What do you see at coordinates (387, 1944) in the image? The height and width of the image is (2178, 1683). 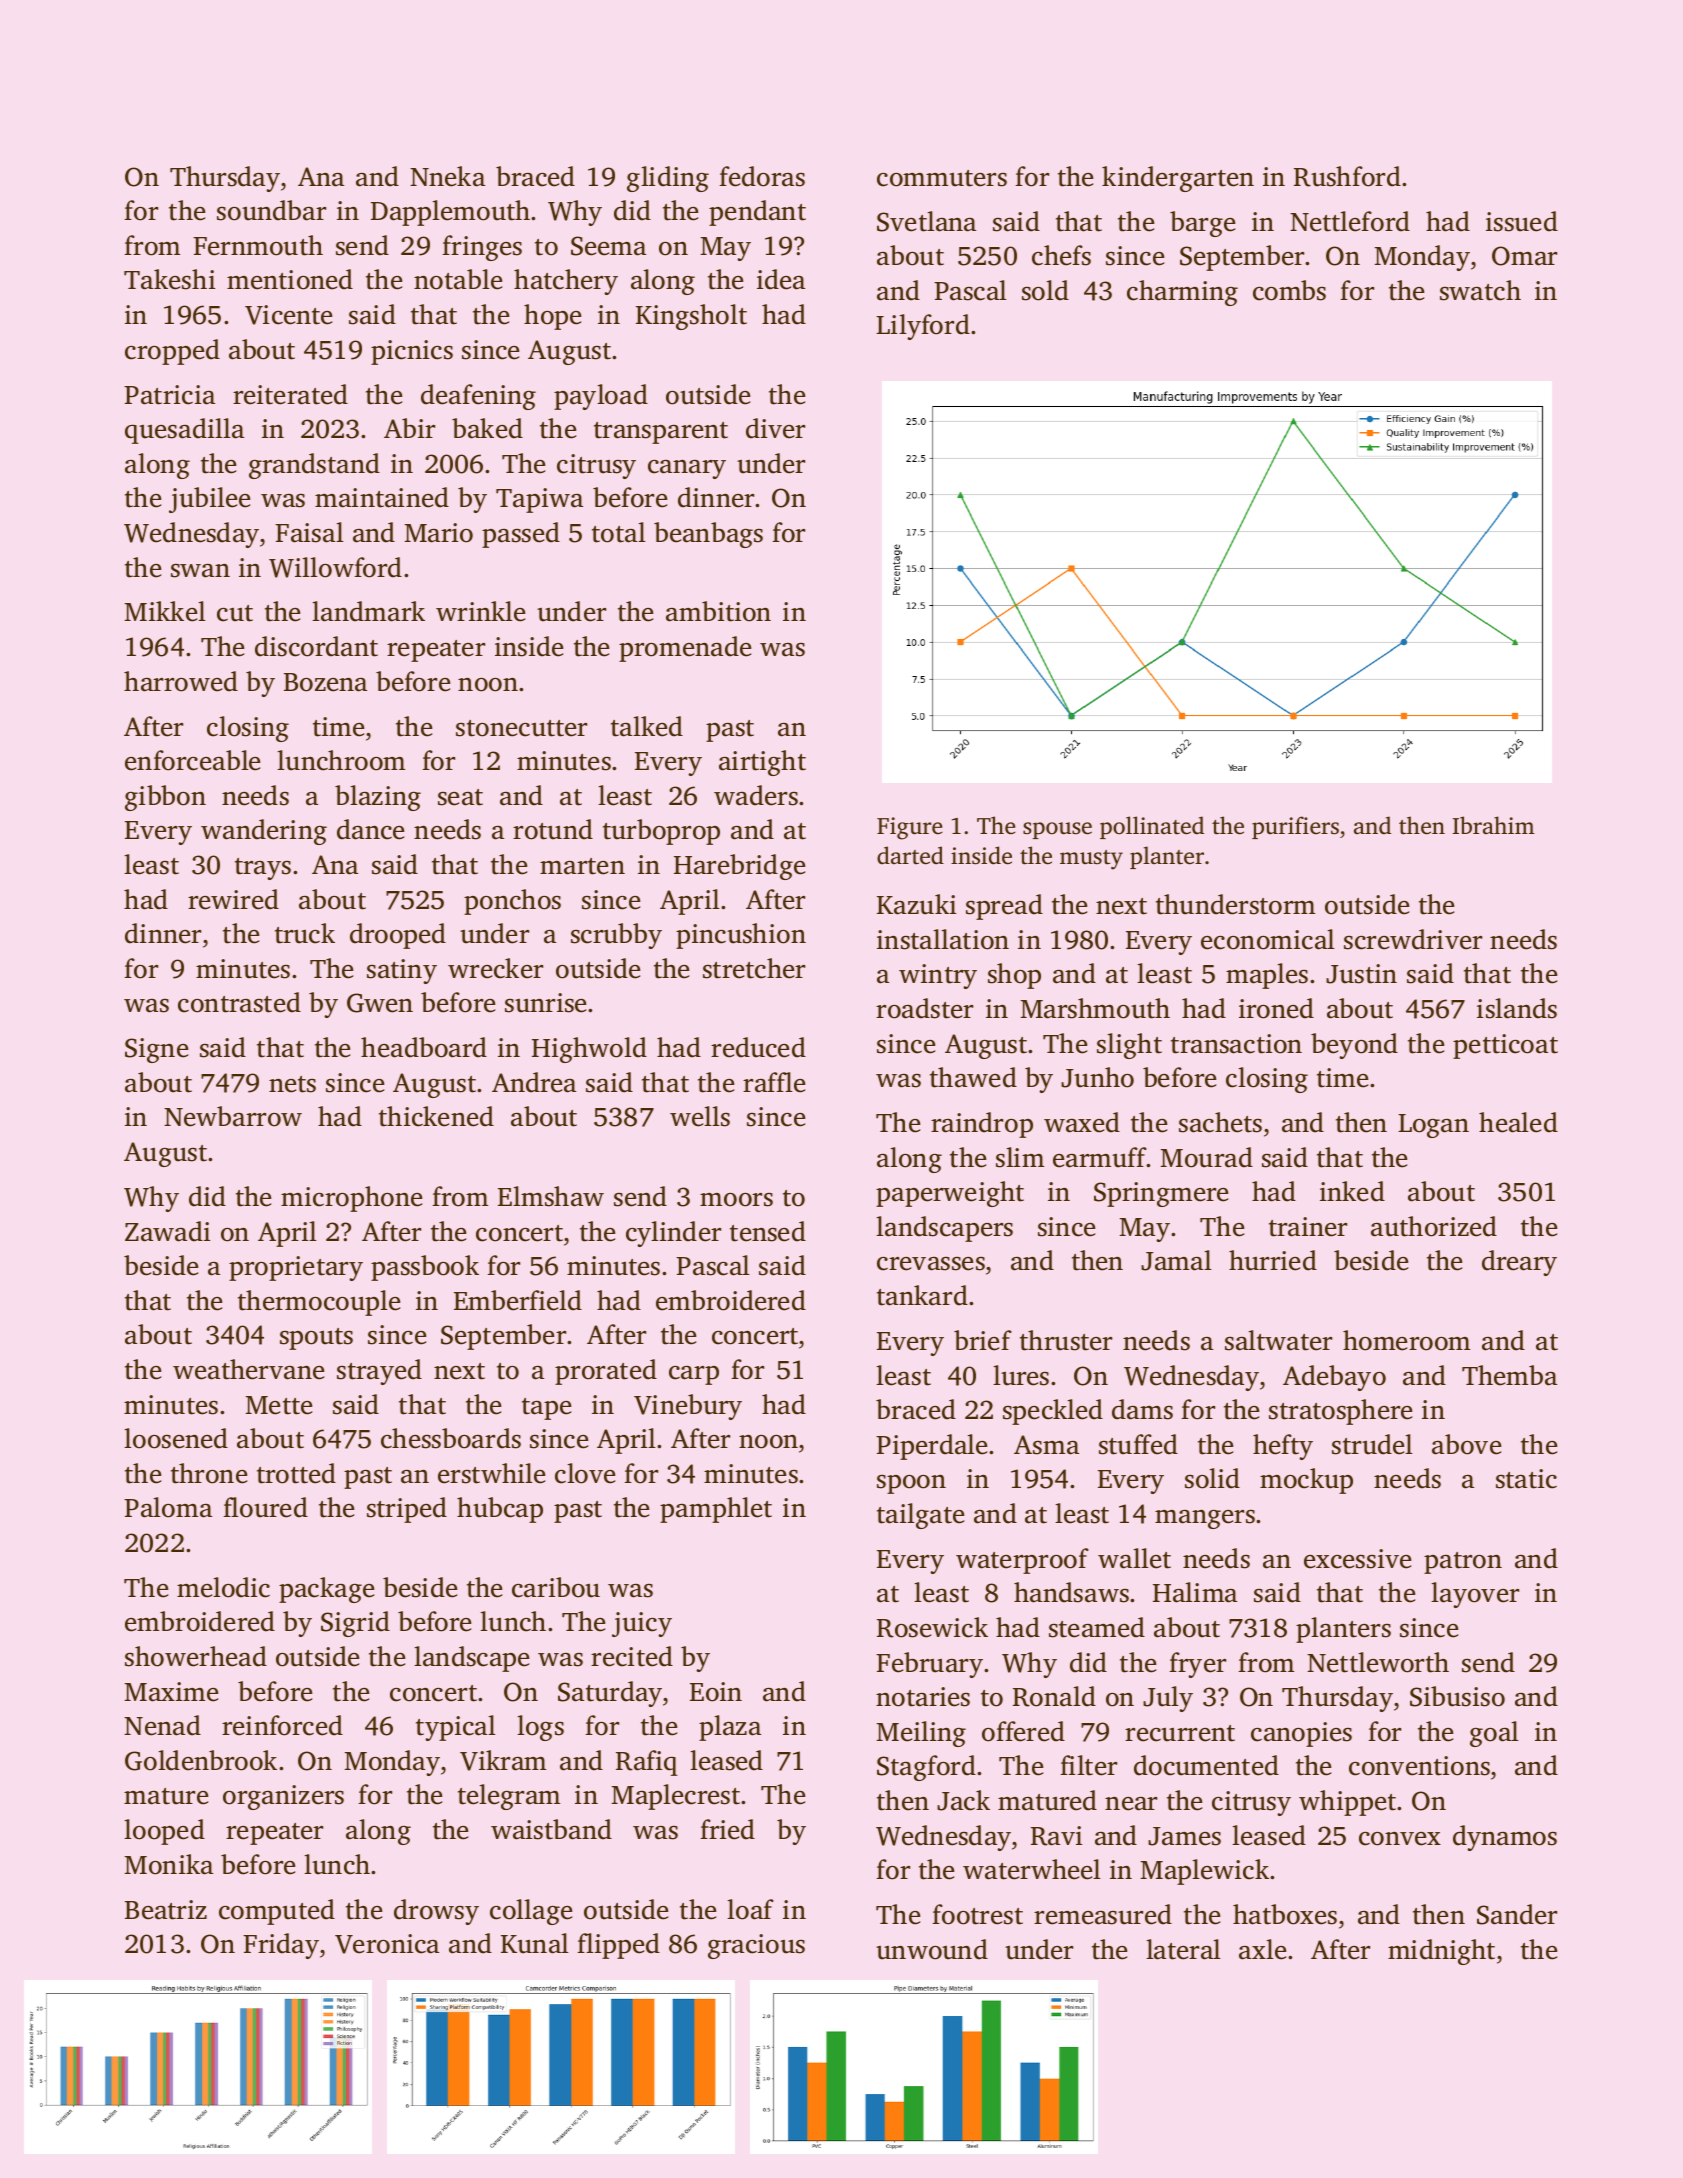 I see `Veronica` at bounding box center [387, 1944].
